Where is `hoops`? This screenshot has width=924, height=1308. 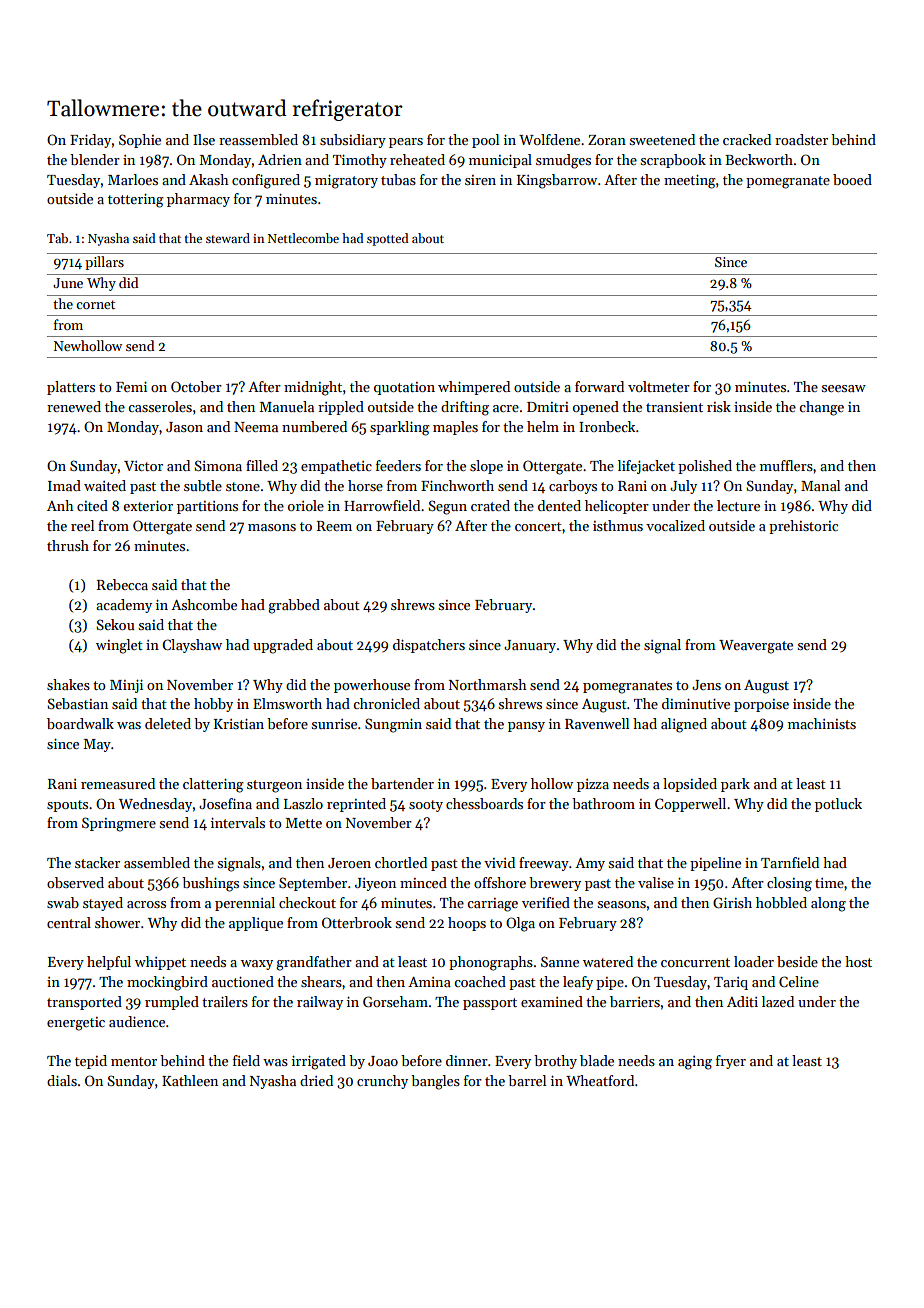 hoops is located at coordinates (467, 924).
